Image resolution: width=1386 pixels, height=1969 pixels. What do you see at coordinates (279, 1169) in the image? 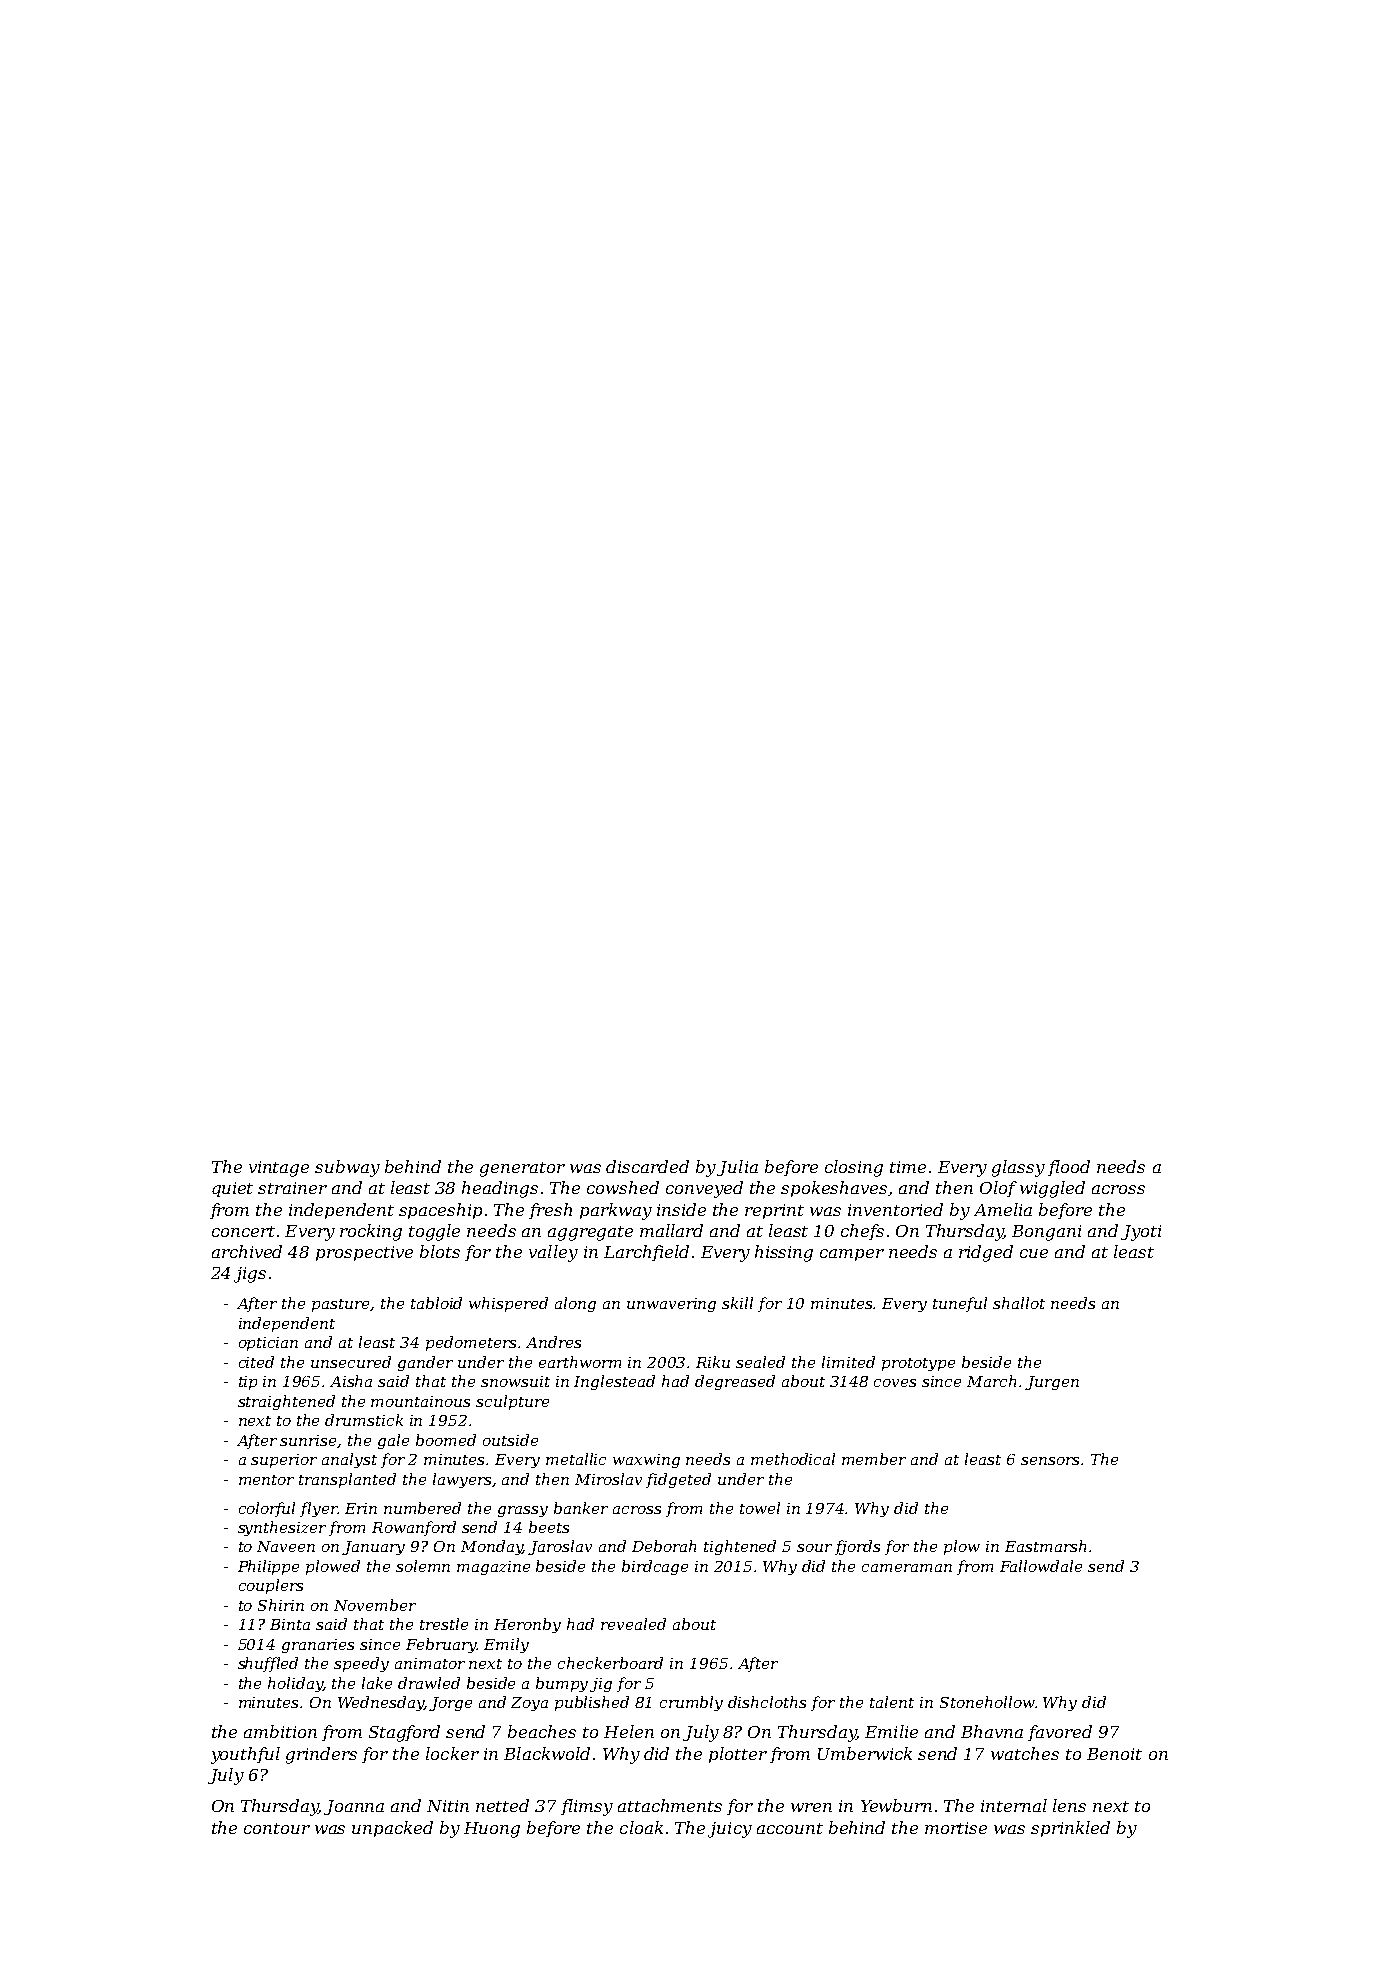
I see `vintage` at bounding box center [279, 1169].
